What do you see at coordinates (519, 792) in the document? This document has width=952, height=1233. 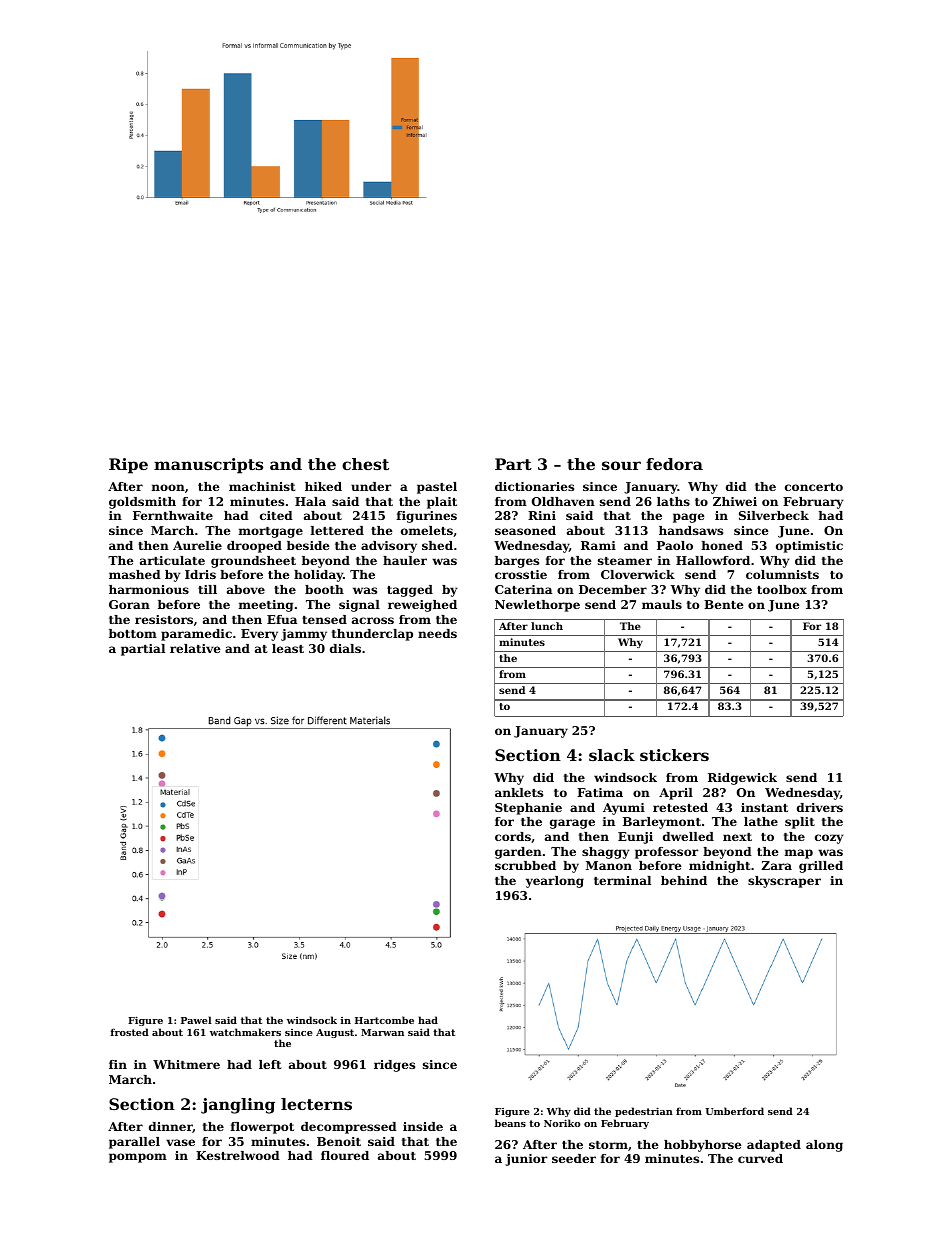 I see `anklets` at bounding box center [519, 792].
